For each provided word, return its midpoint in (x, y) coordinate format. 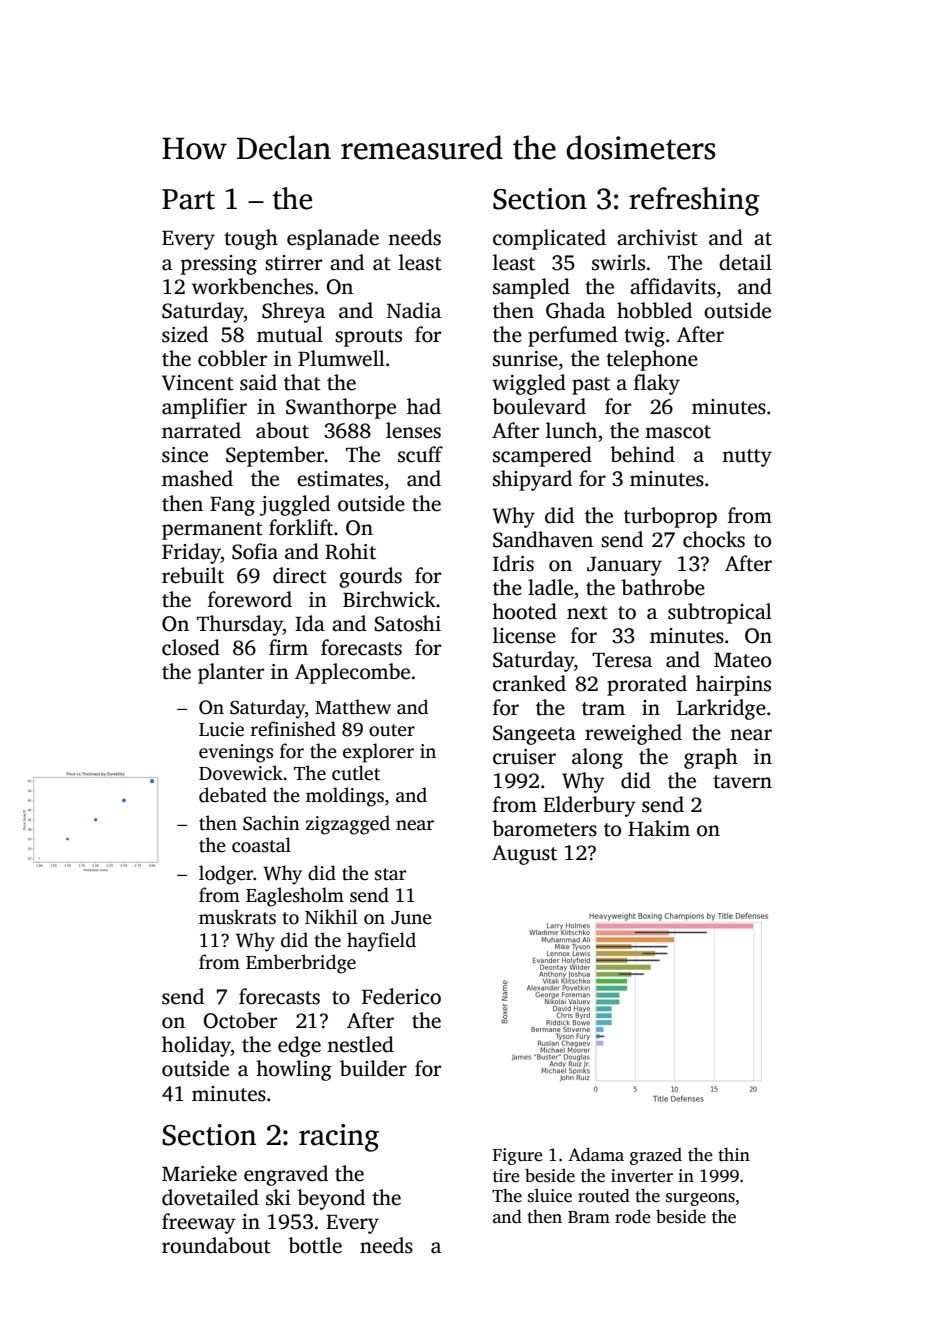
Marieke (199, 1173)
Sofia (255, 551)
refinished (293, 729)
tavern (742, 782)
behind (642, 454)
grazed (656, 1156)
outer (392, 730)
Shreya (293, 312)
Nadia (414, 310)
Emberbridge (301, 964)
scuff (420, 454)
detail (745, 262)
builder (373, 1068)
